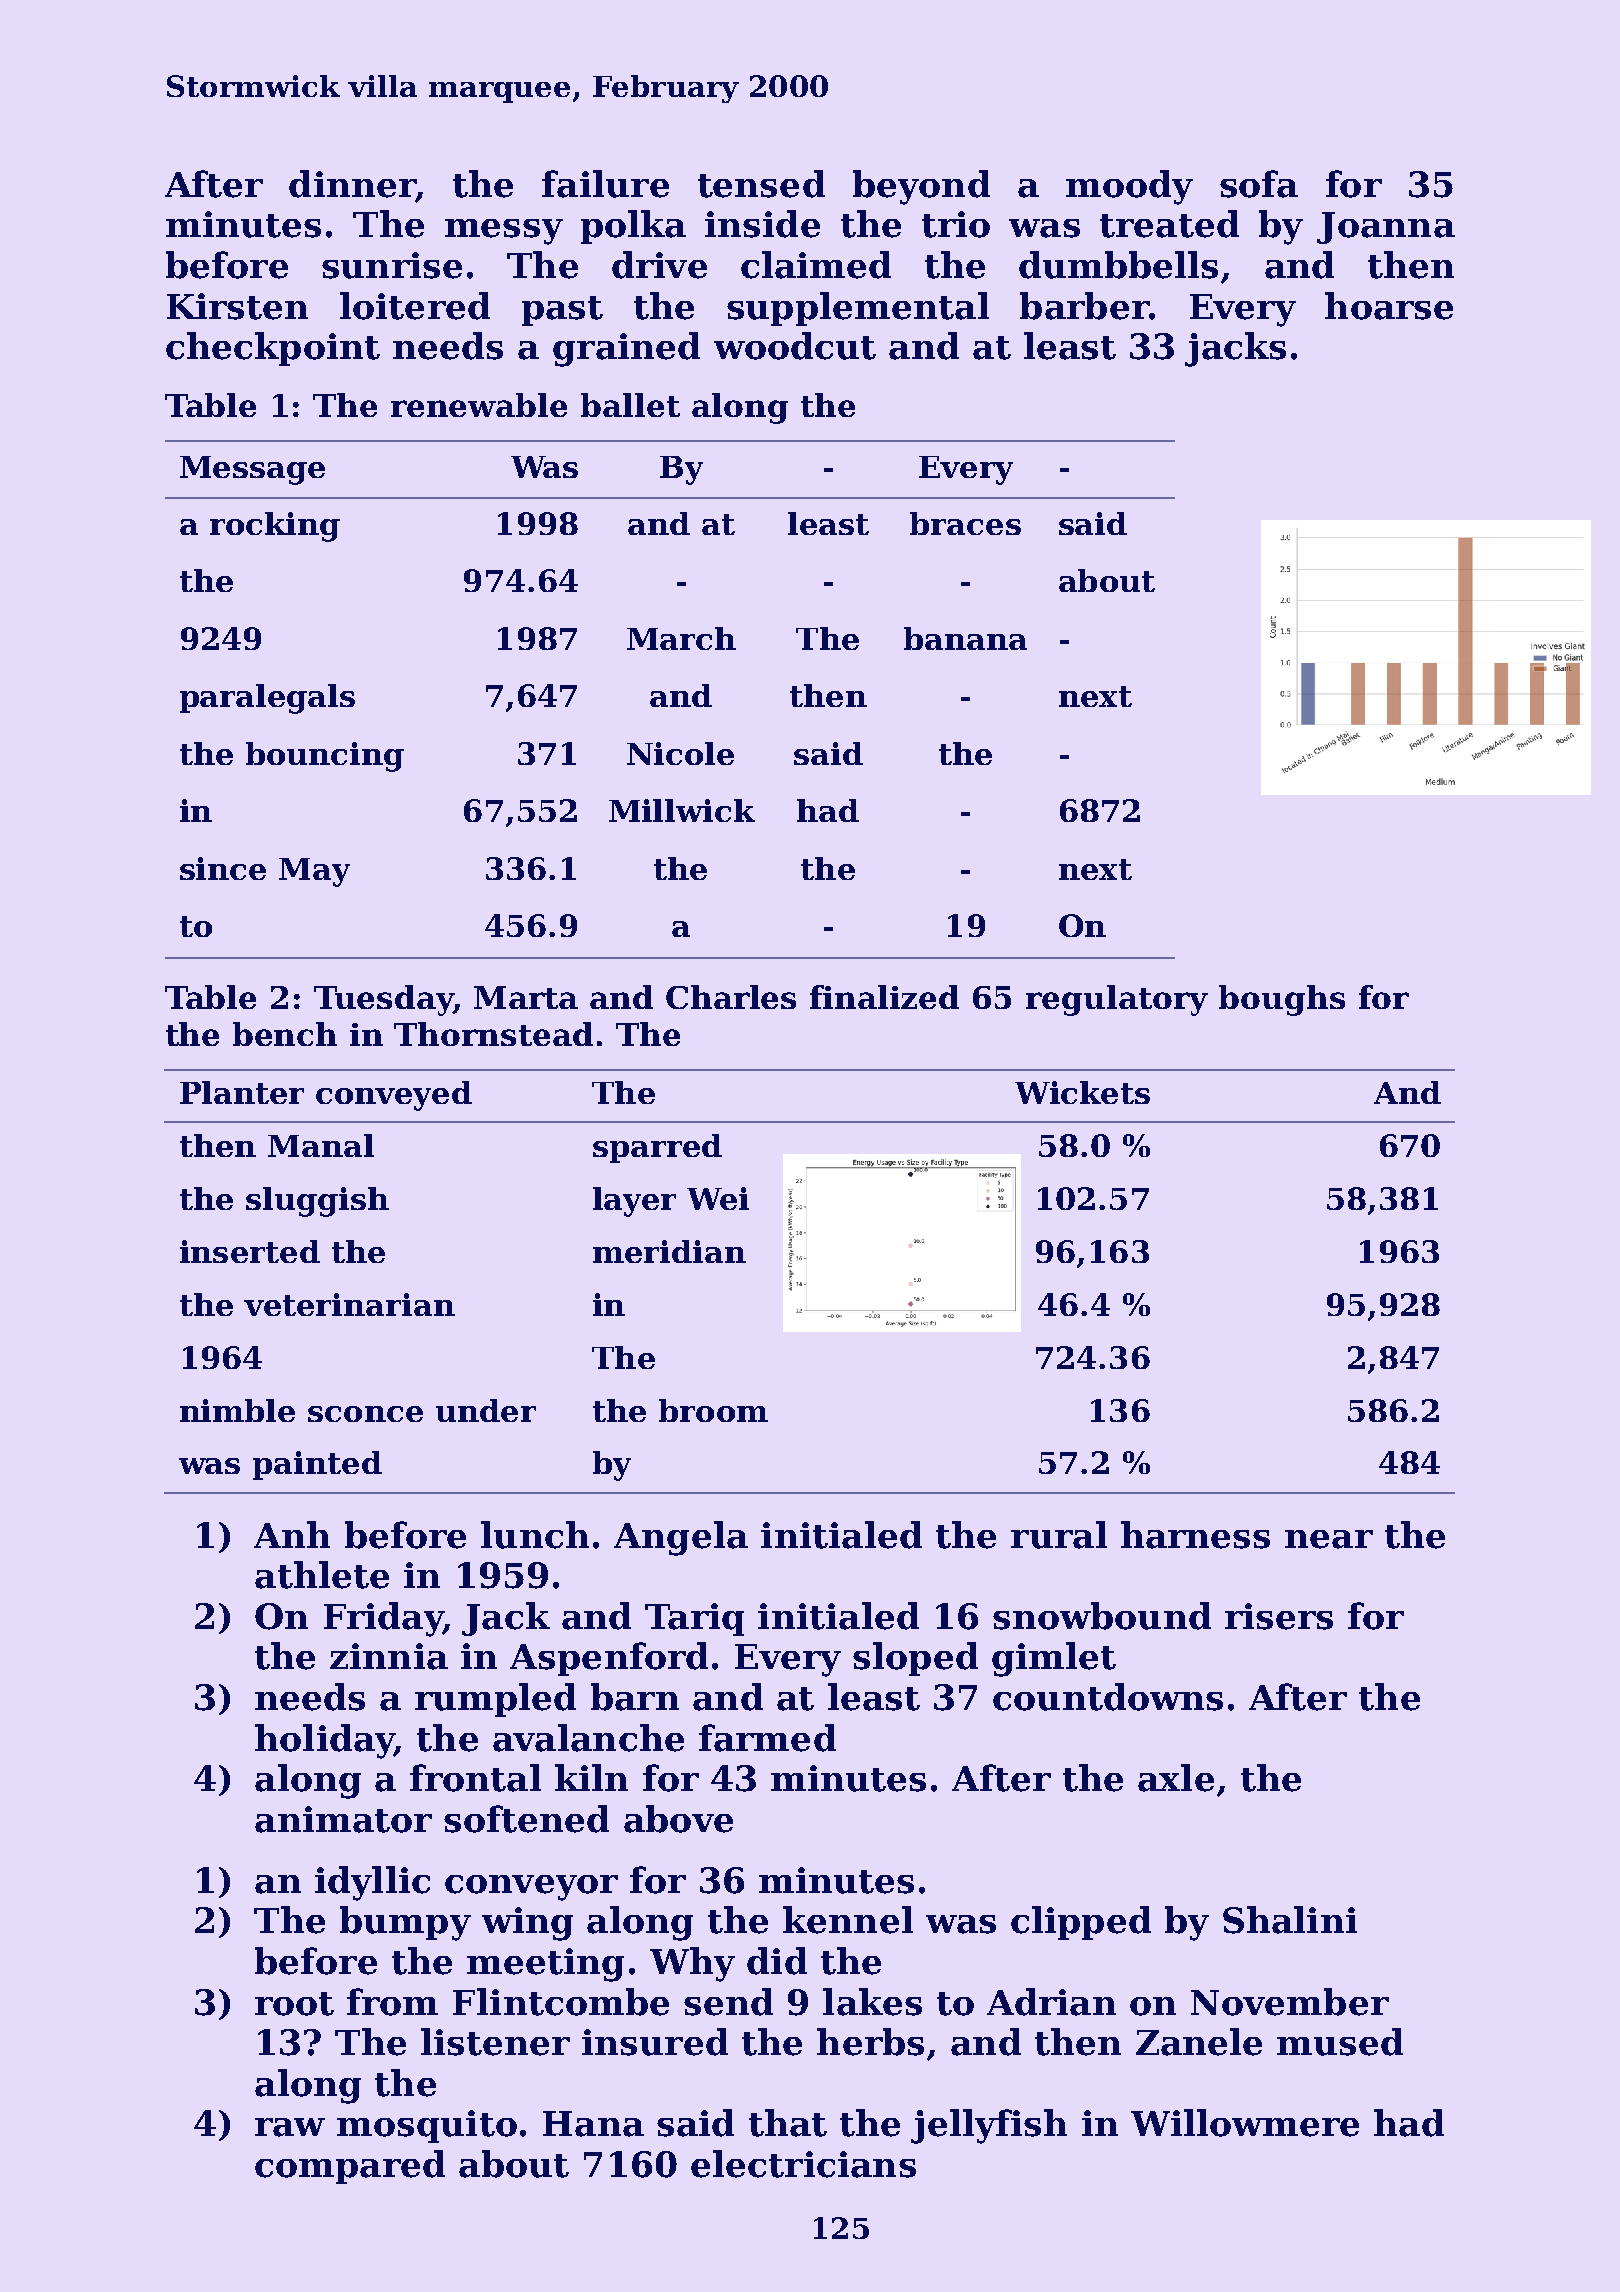 The width and height of the page is (1620, 2292). What do you see at coordinates (848, 1920) in the page?
I see `kennel` at bounding box center [848, 1920].
